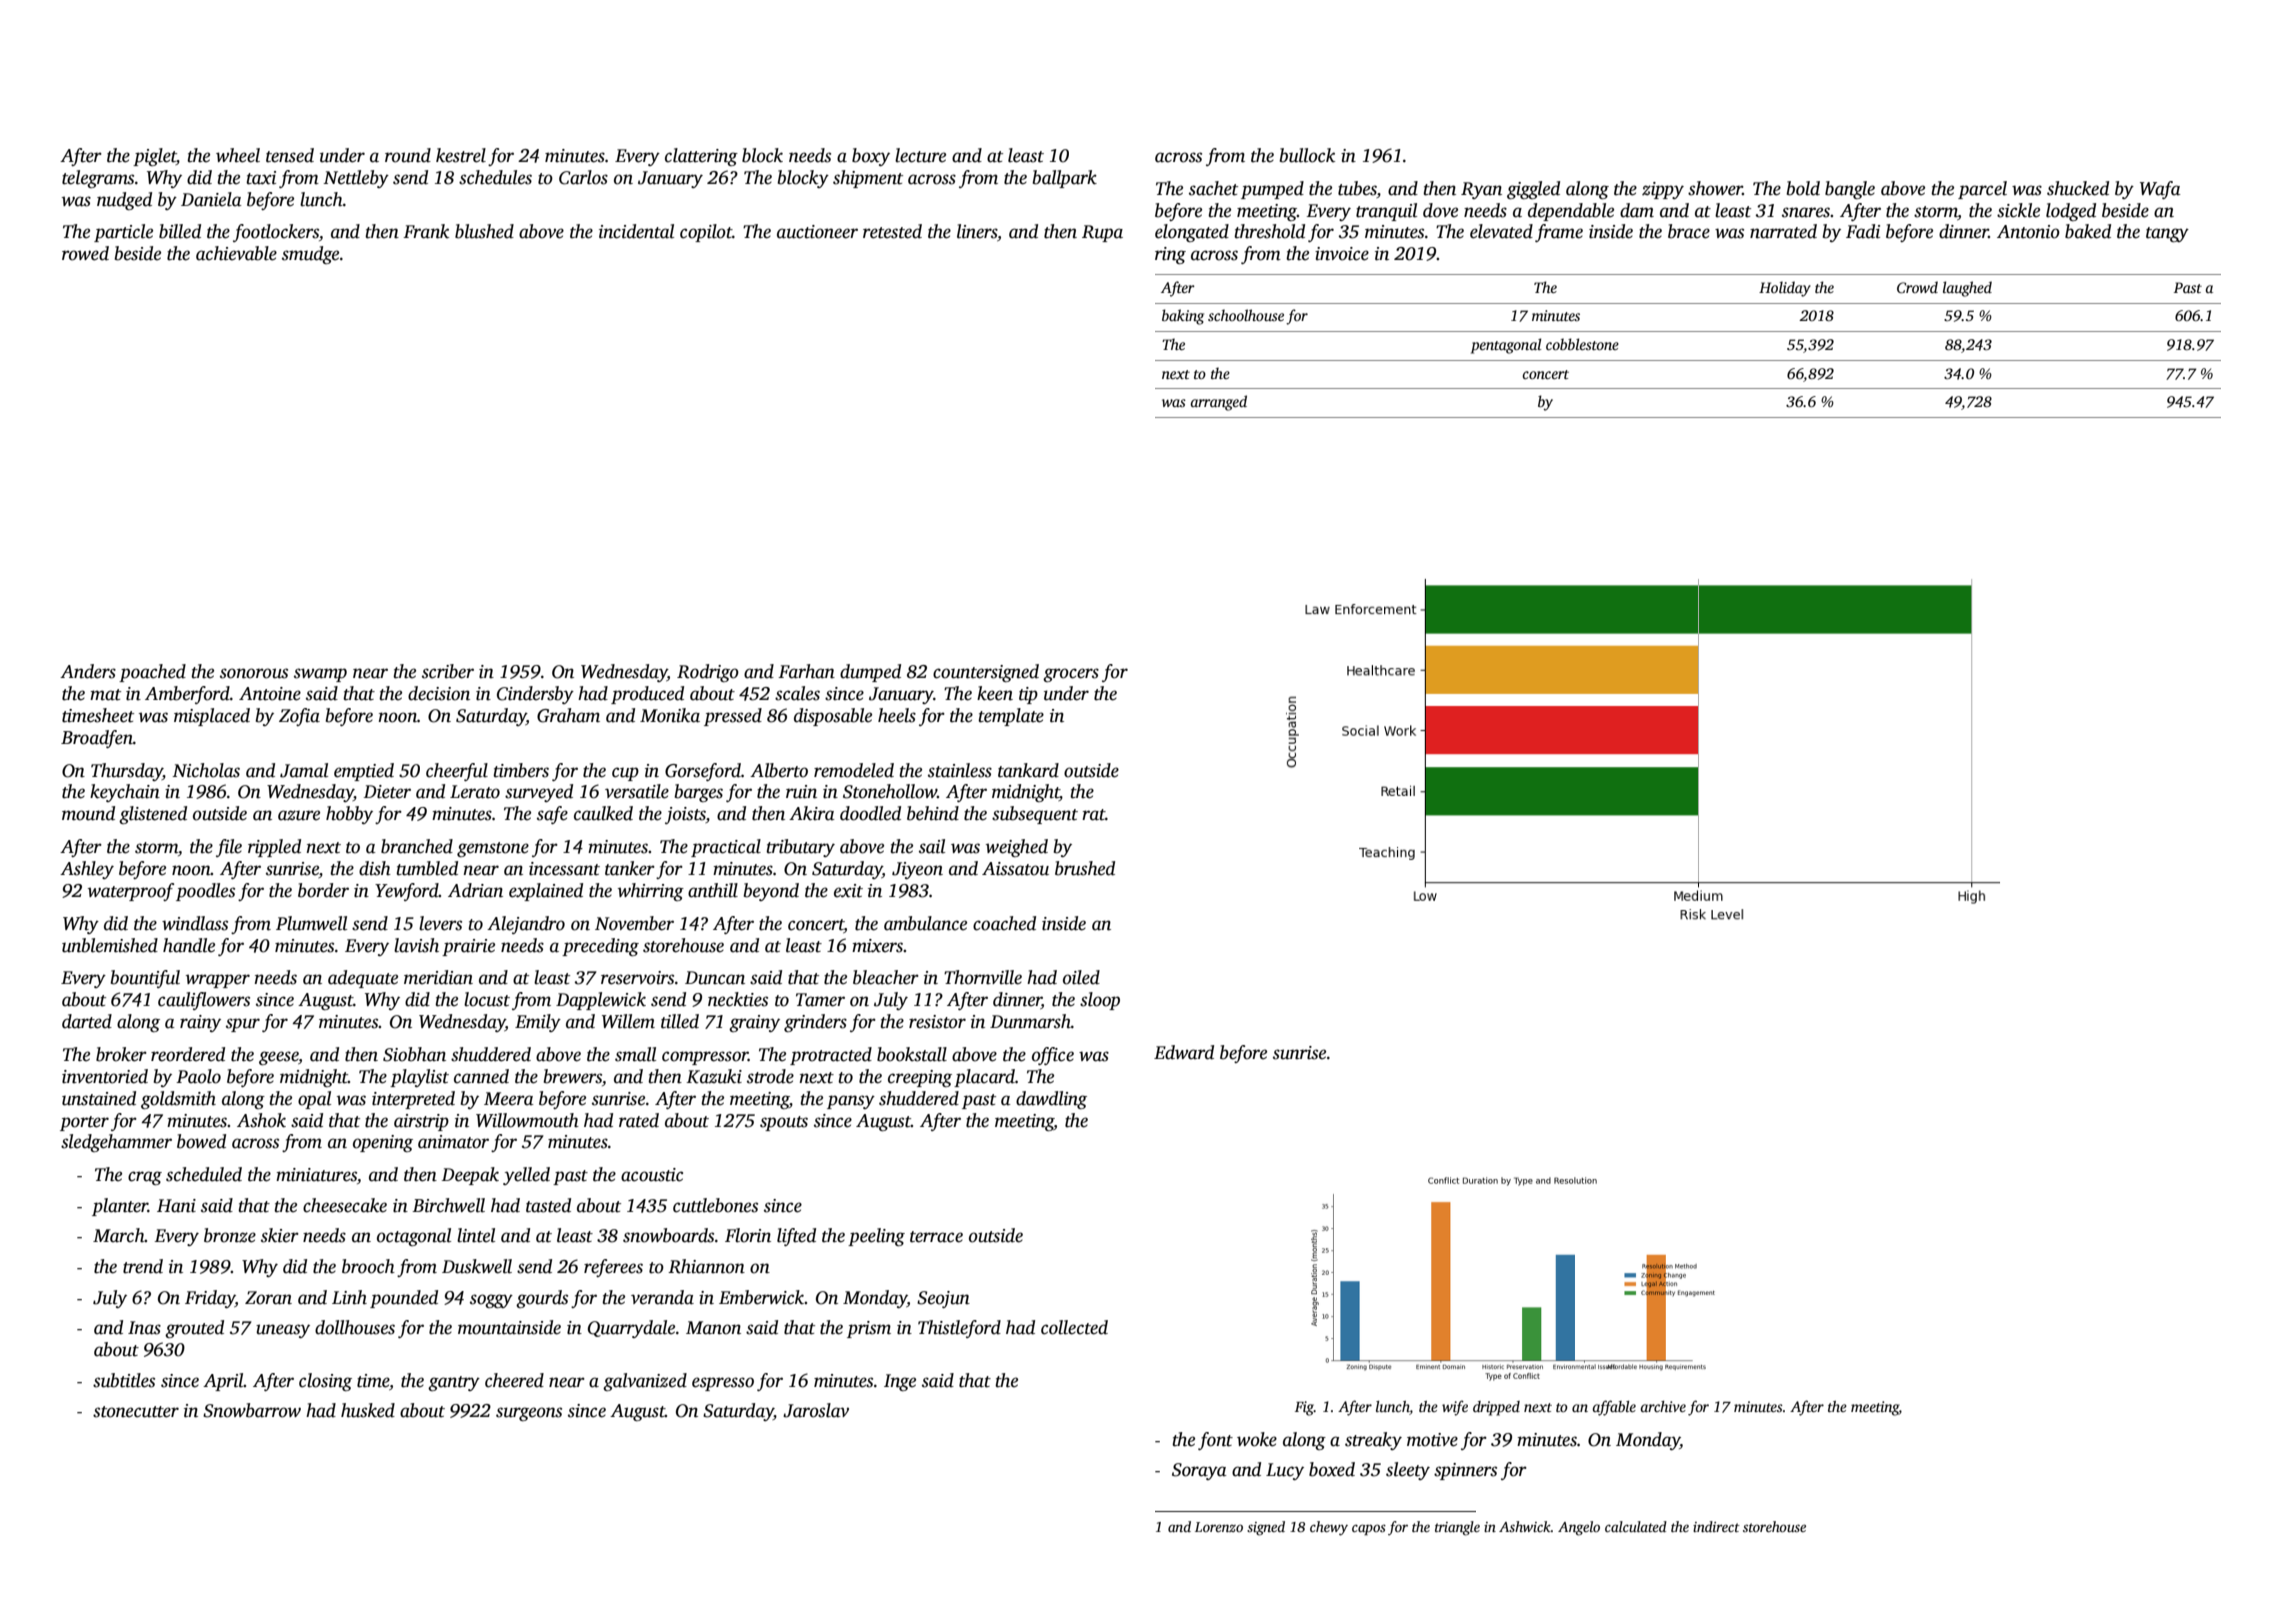 The height and width of the screenshot is (1614, 2282). Describe the element at coordinates (88, 671) in the screenshot. I see `Anders` at that location.
